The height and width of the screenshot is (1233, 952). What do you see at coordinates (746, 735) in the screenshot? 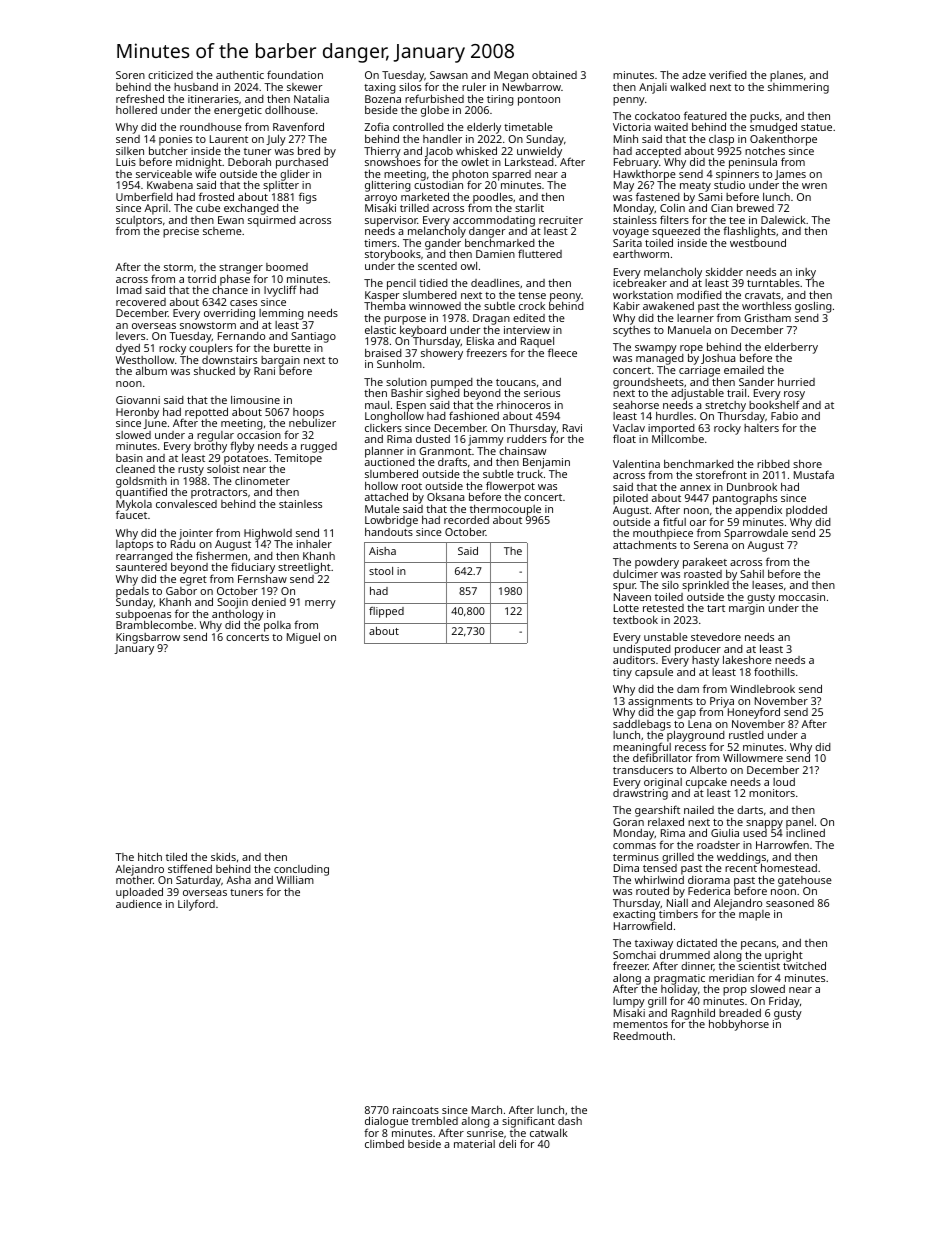
I see `rustled` at bounding box center [746, 735].
